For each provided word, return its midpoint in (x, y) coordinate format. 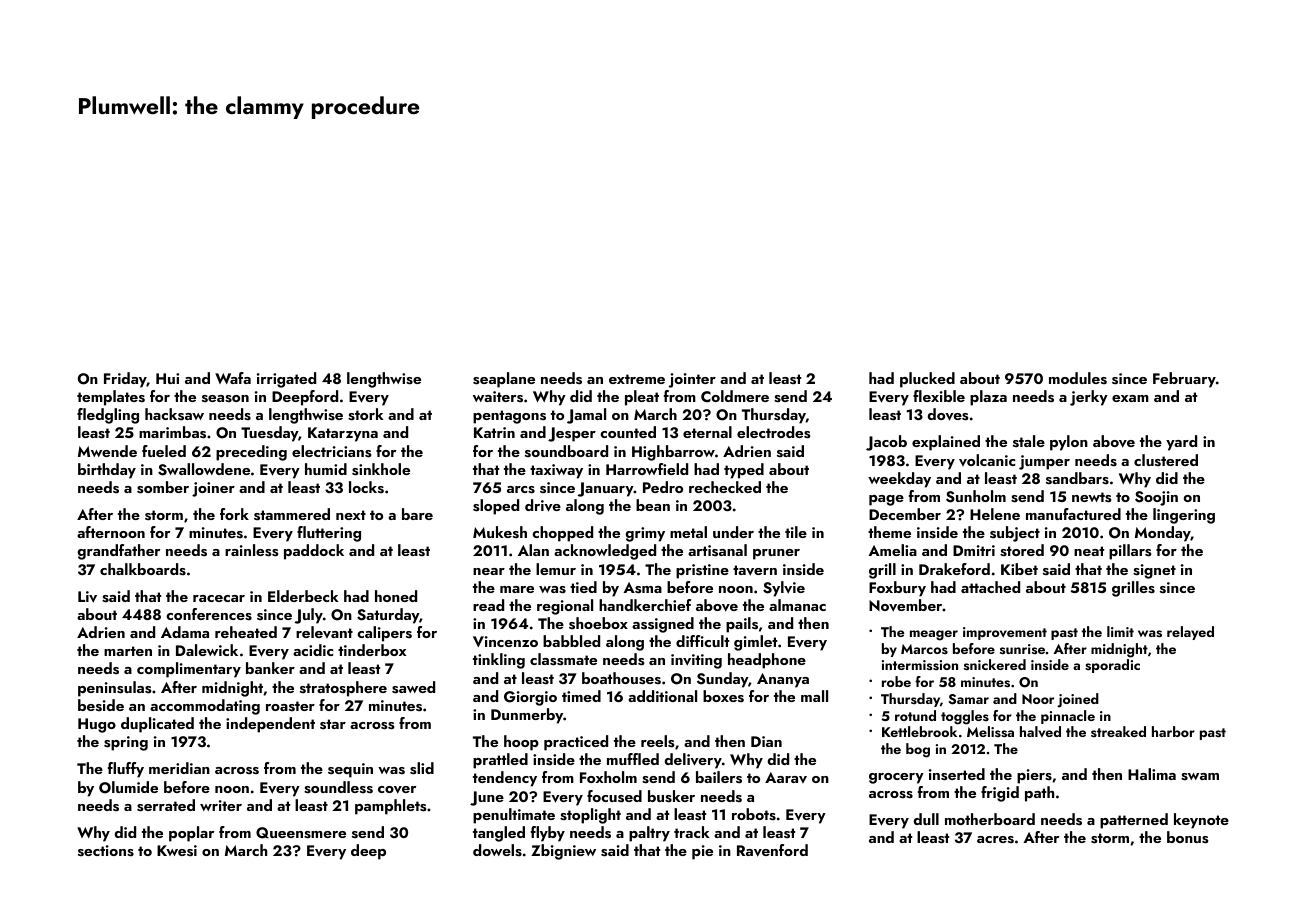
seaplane (504, 380)
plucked (927, 380)
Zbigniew (563, 852)
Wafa (233, 378)
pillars (1130, 552)
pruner (776, 554)
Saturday (388, 616)
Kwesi (177, 851)
